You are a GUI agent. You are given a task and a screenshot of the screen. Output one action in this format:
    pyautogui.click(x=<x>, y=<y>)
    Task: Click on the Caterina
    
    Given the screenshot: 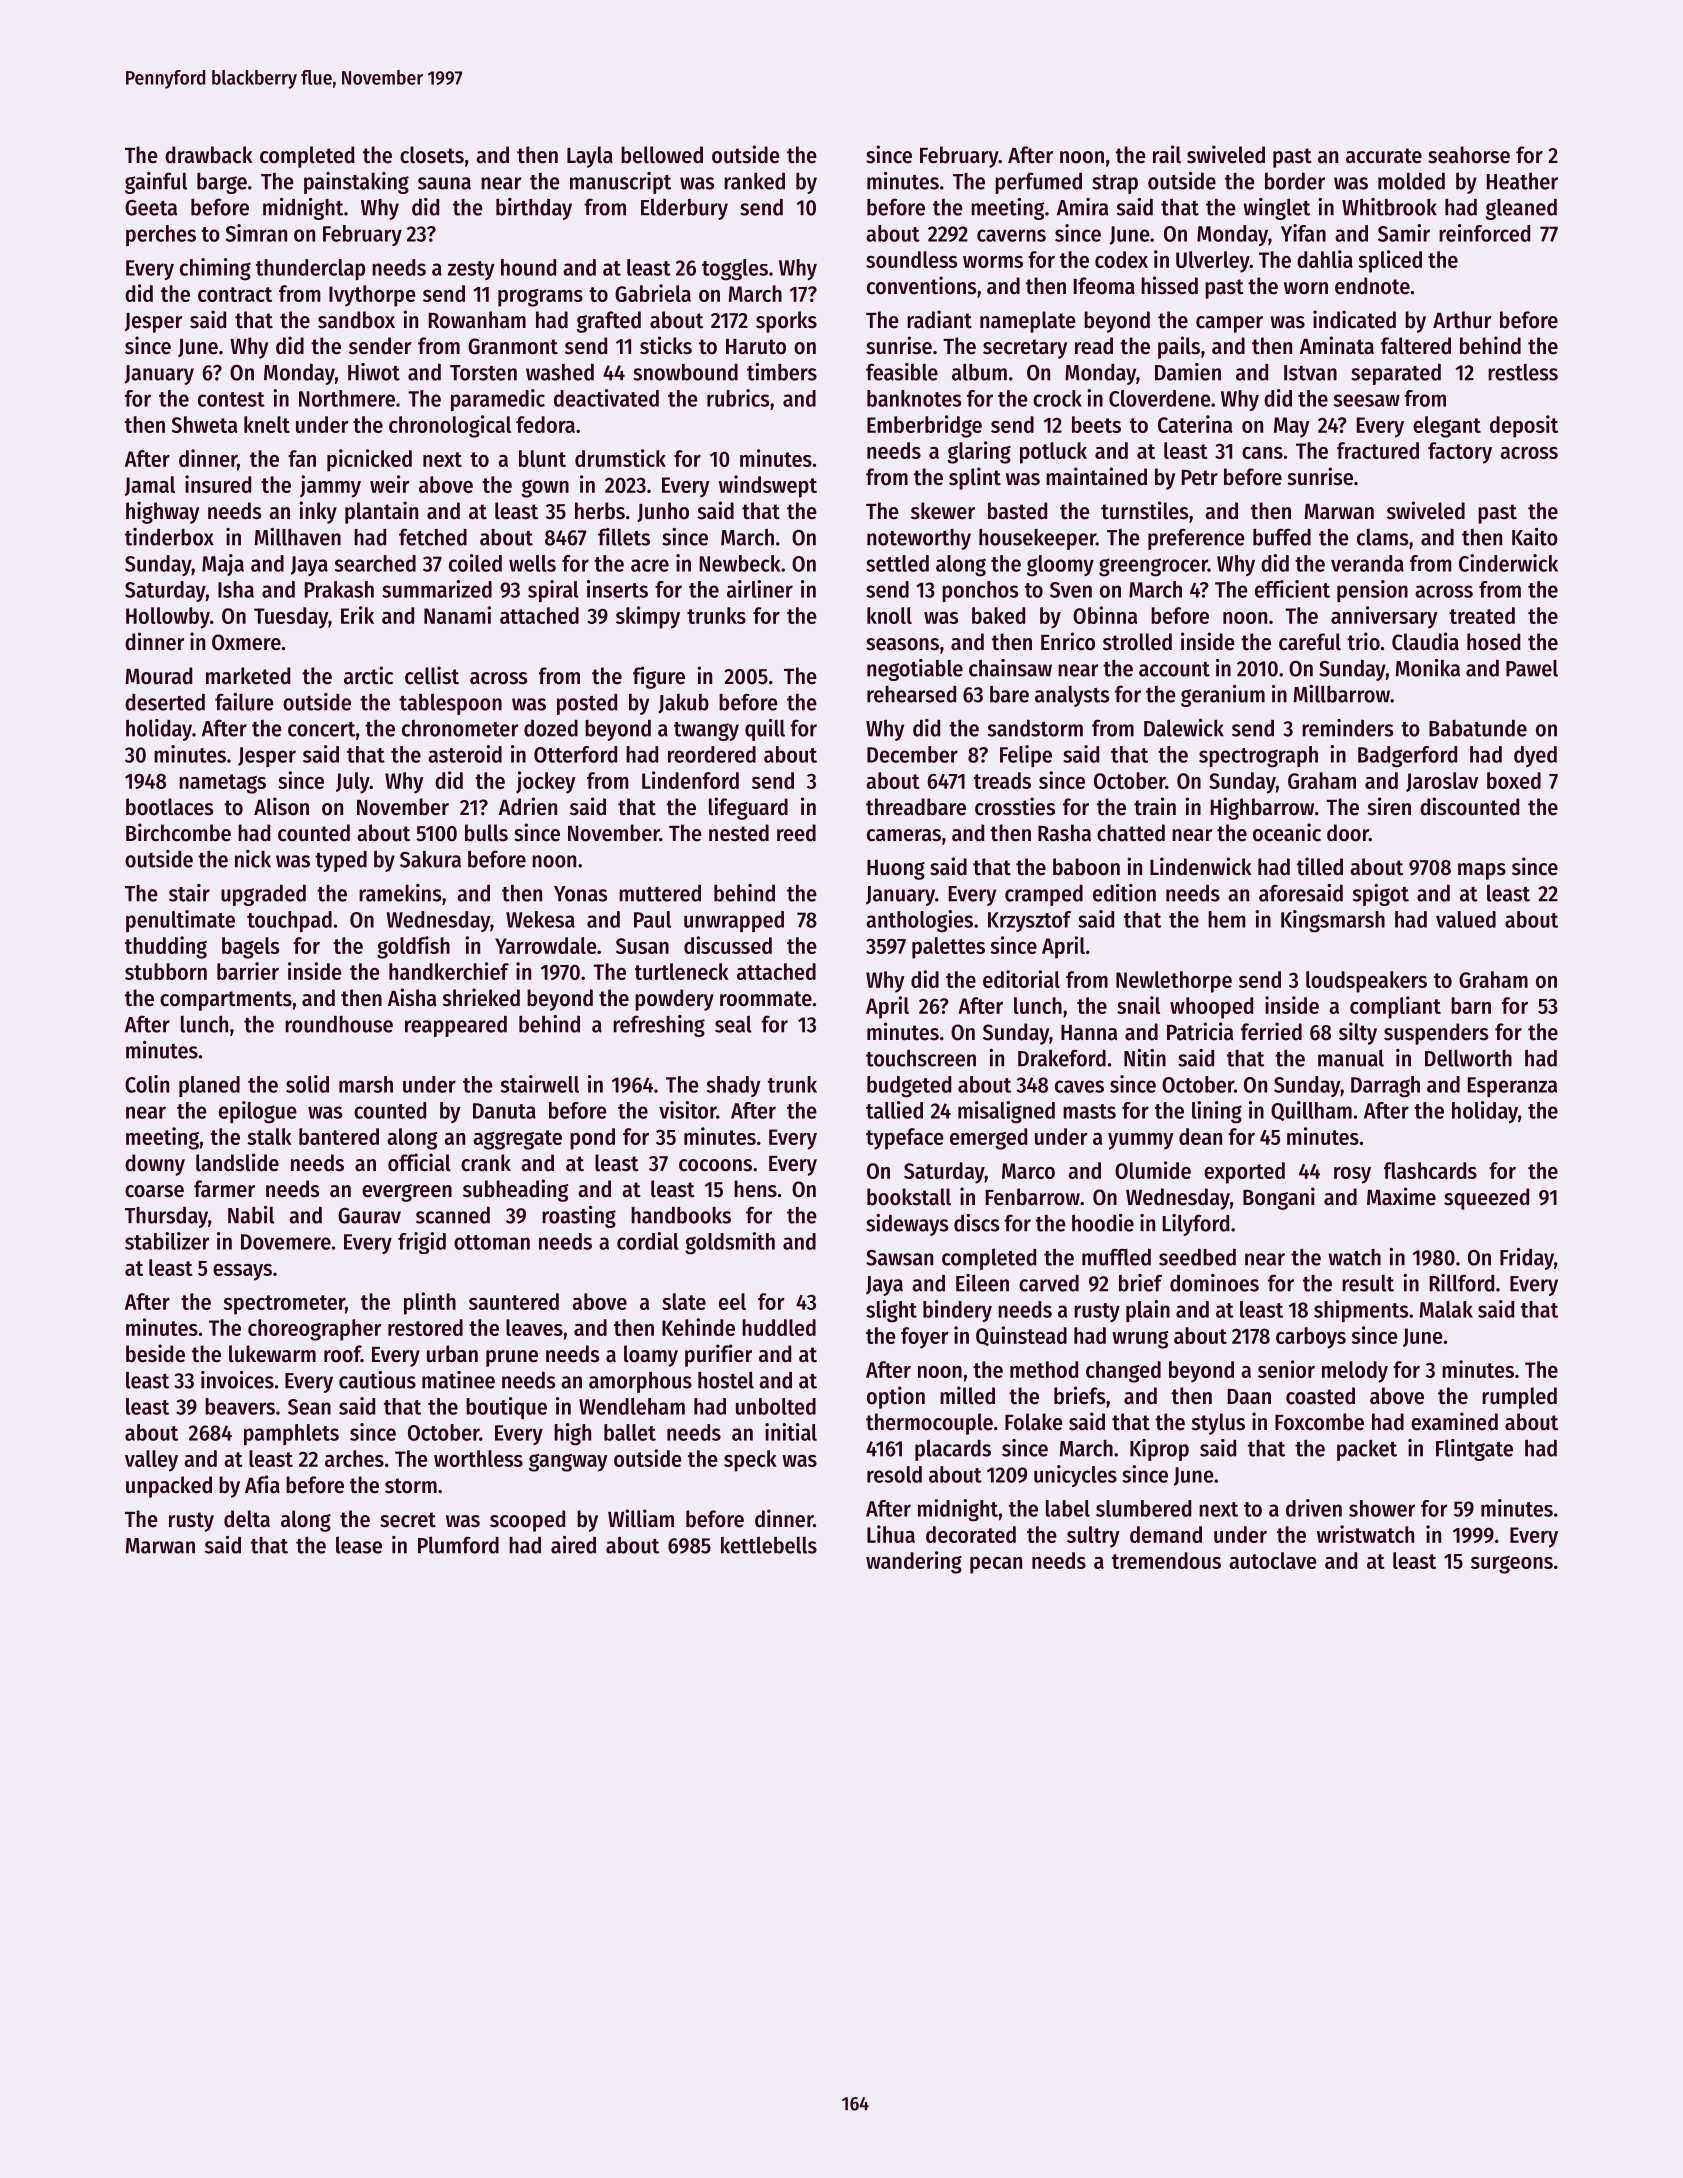 What is the action you would take?
    pyautogui.click(x=1195, y=424)
